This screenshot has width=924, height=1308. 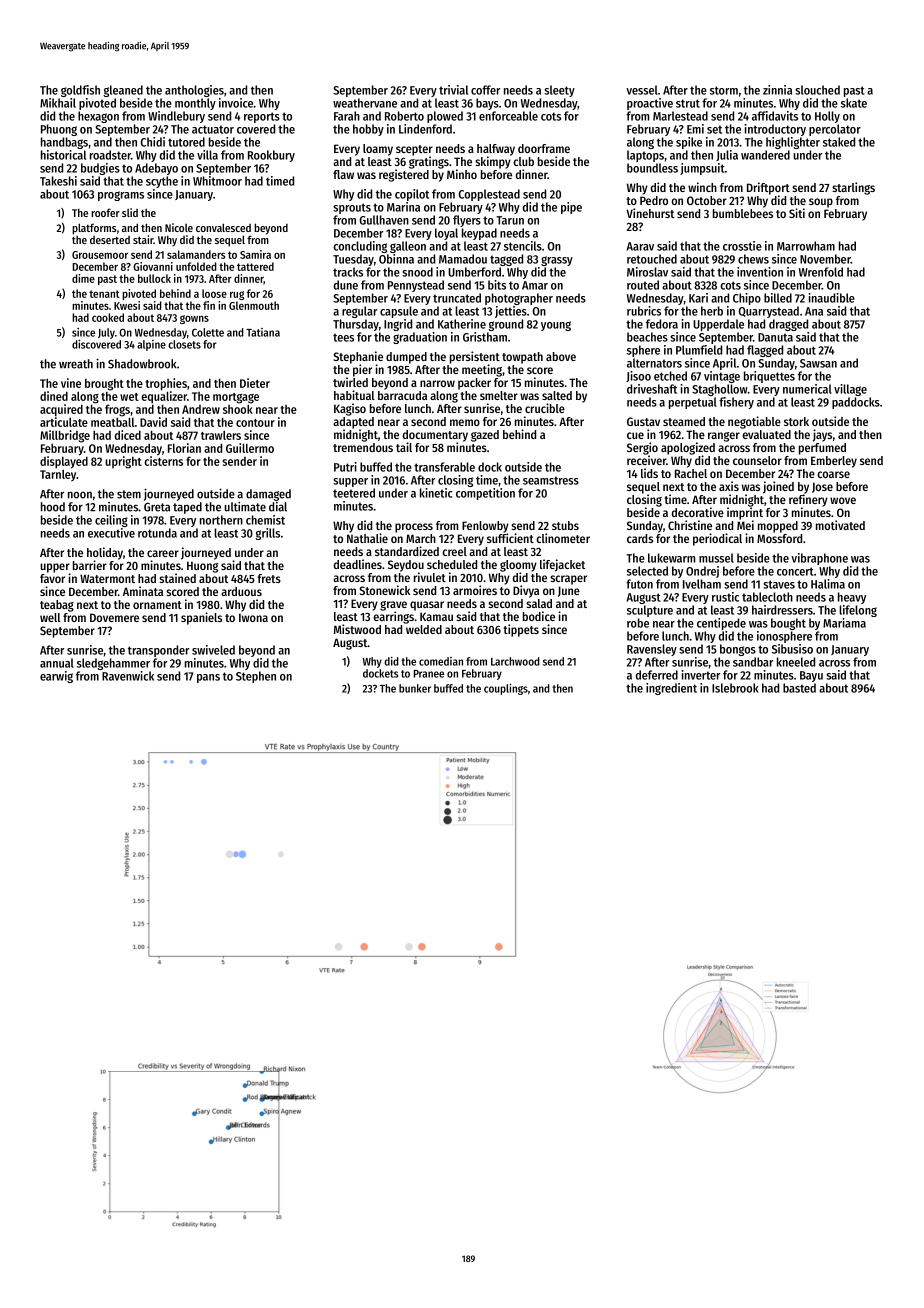 I want to click on Amar, so click(x=535, y=285).
